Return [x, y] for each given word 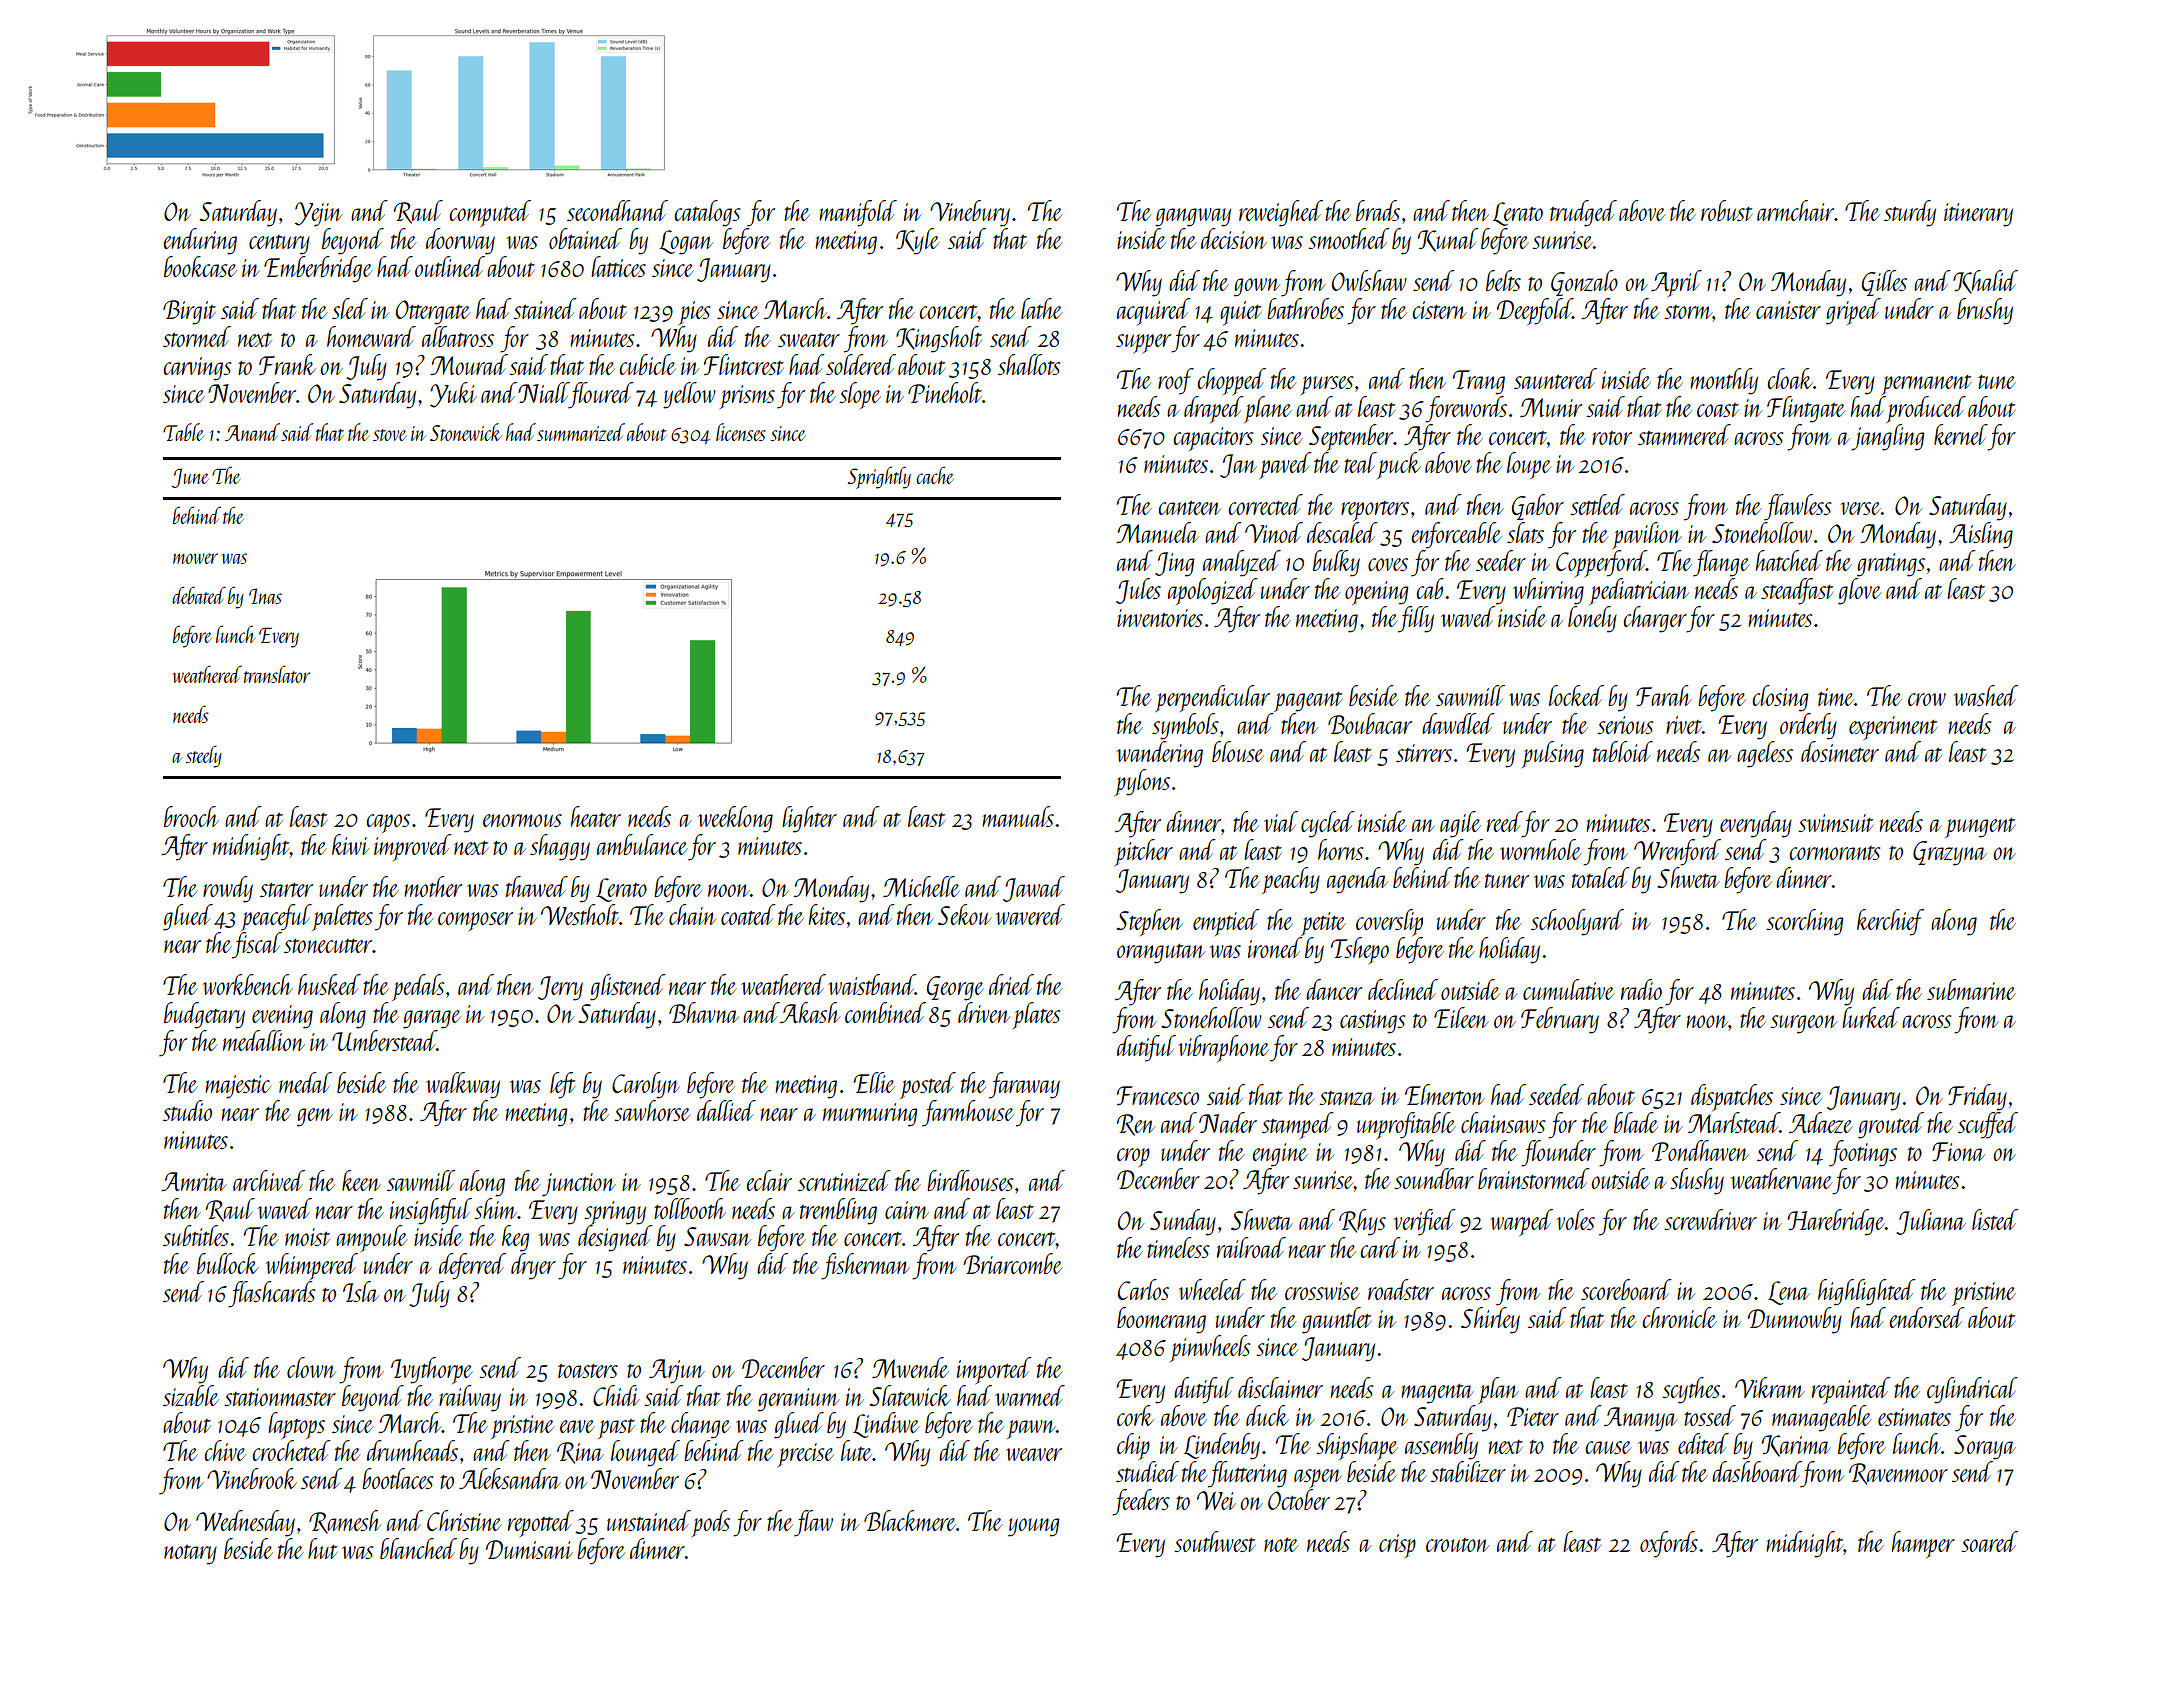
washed [1986, 695]
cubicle [647, 364]
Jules [1138, 591]
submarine [1971, 989]
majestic [238, 1087]
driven [984, 1012]
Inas [265, 596]
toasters [588, 1371]
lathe [1041, 308]
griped [1853, 311]
